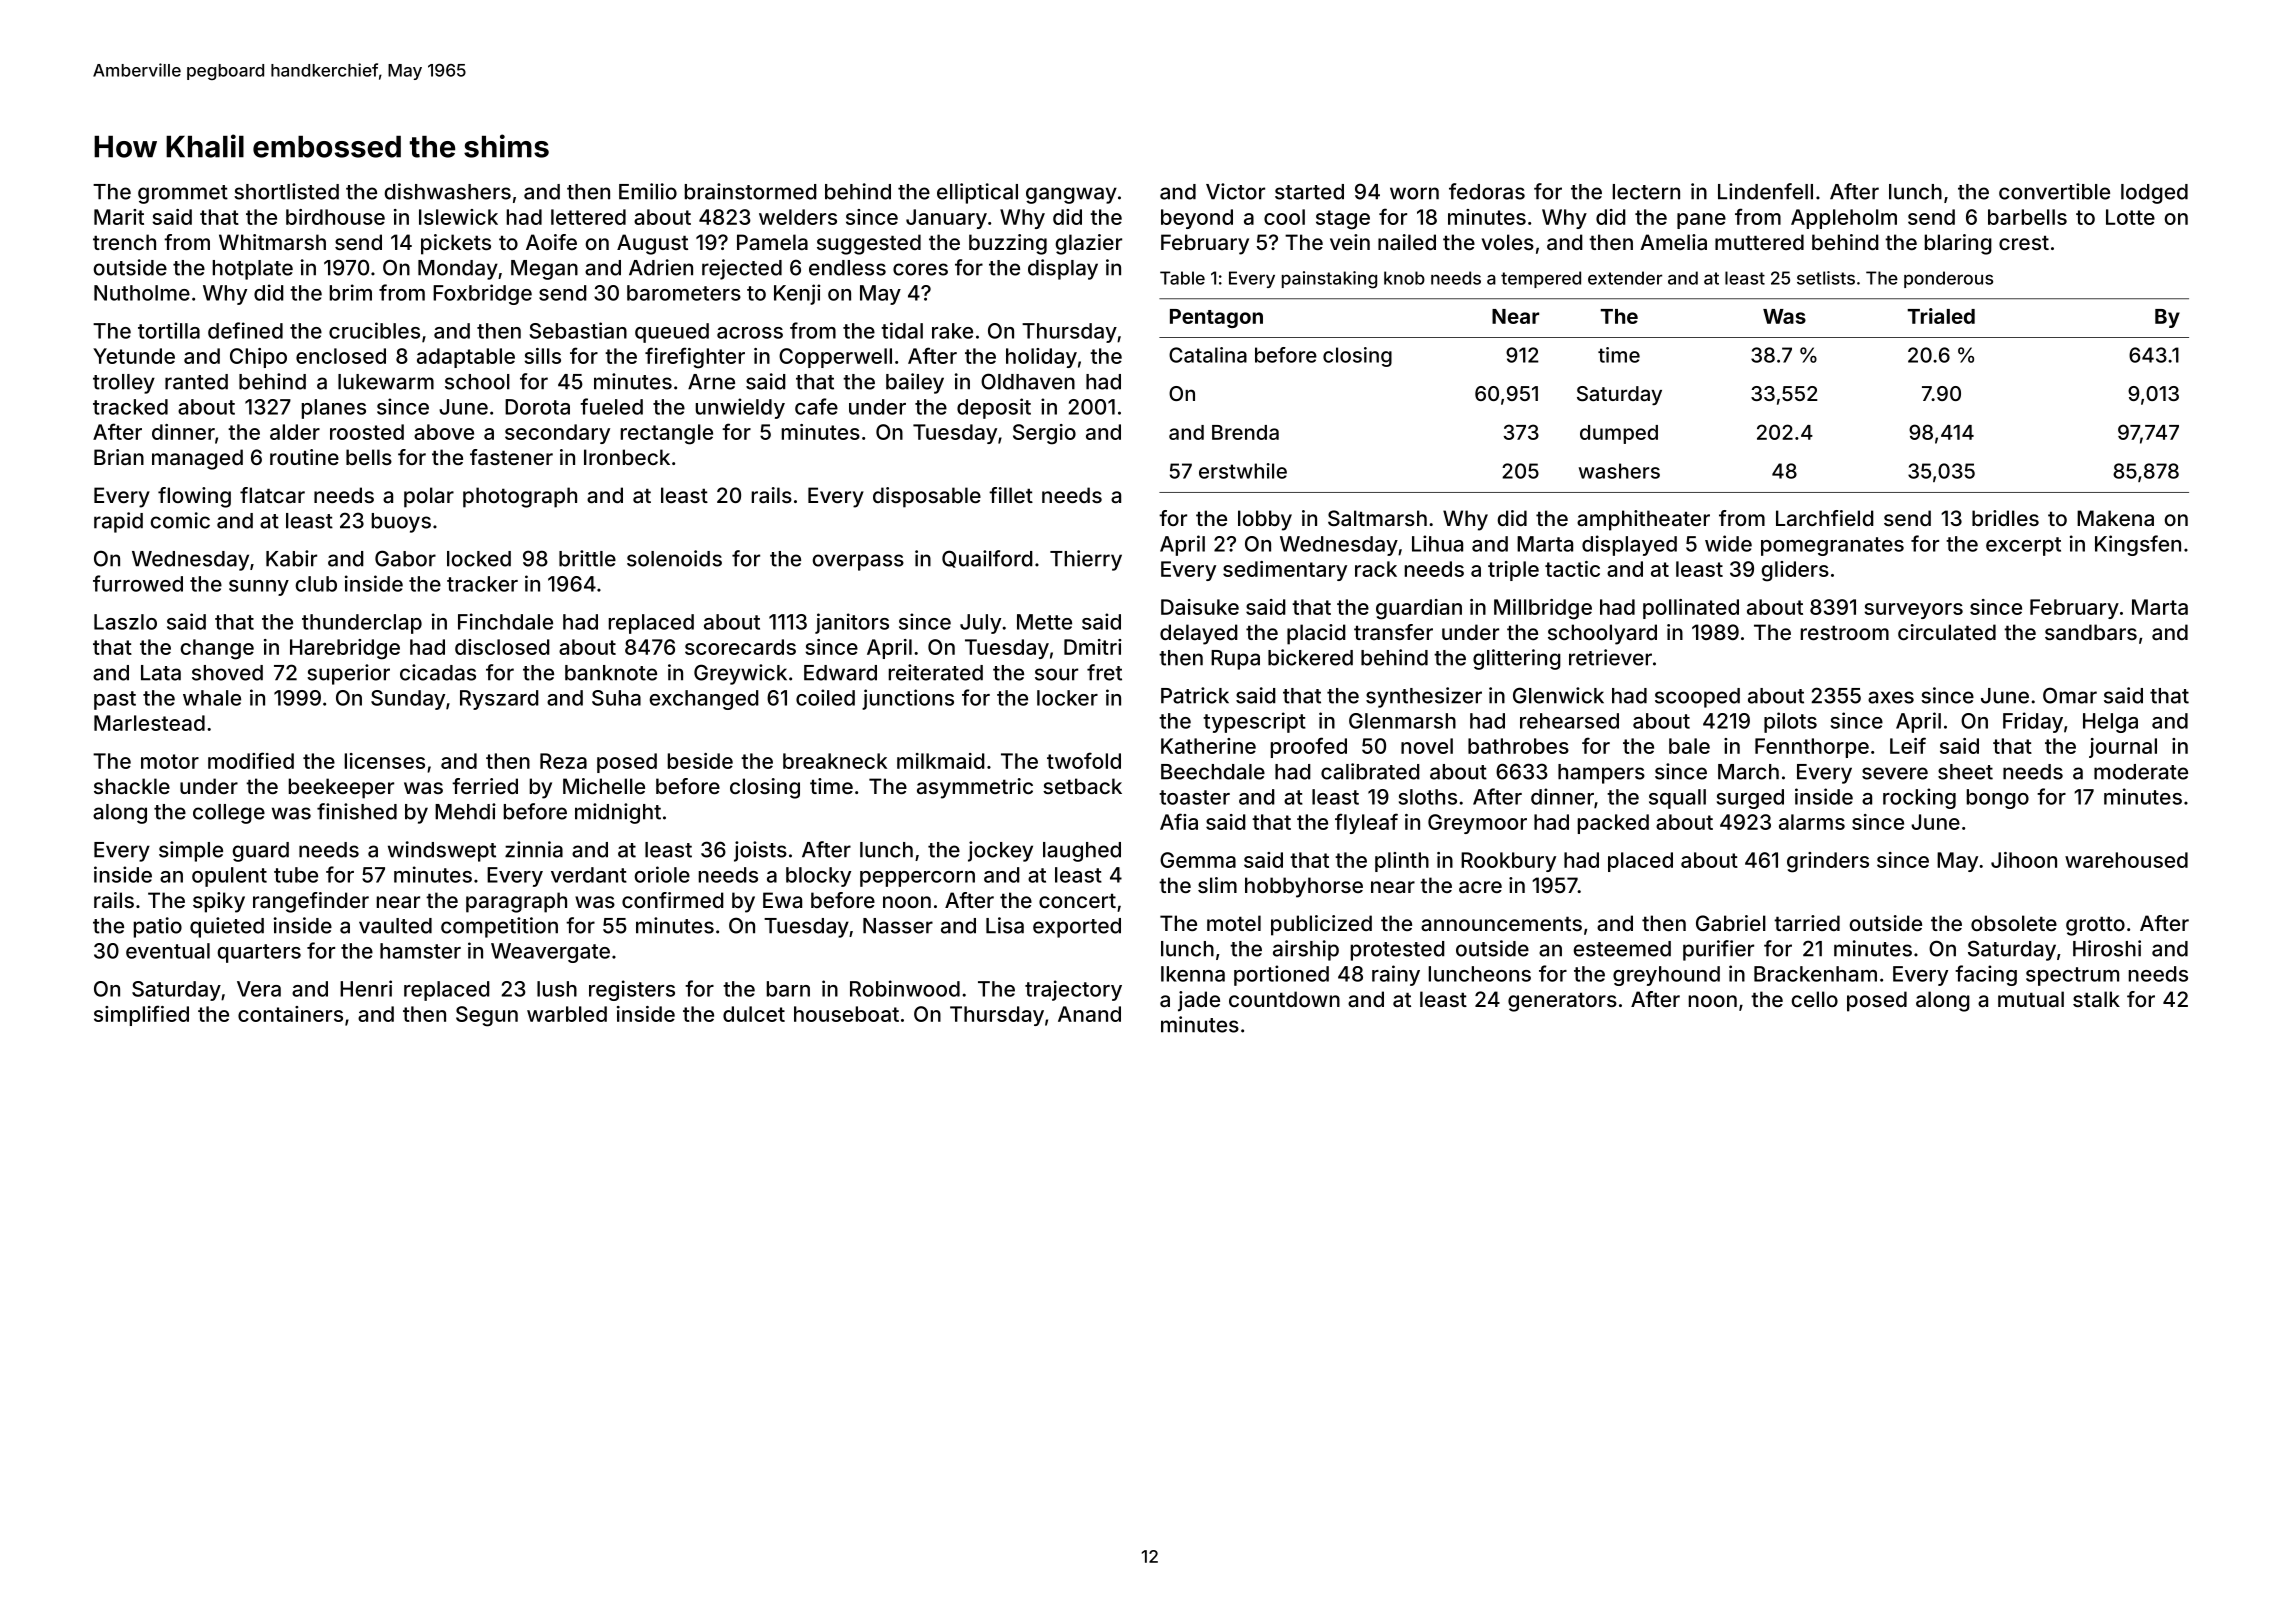 The image size is (2282, 1614). What do you see at coordinates (1234, 923) in the document?
I see `motel` at bounding box center [1234, 923].
